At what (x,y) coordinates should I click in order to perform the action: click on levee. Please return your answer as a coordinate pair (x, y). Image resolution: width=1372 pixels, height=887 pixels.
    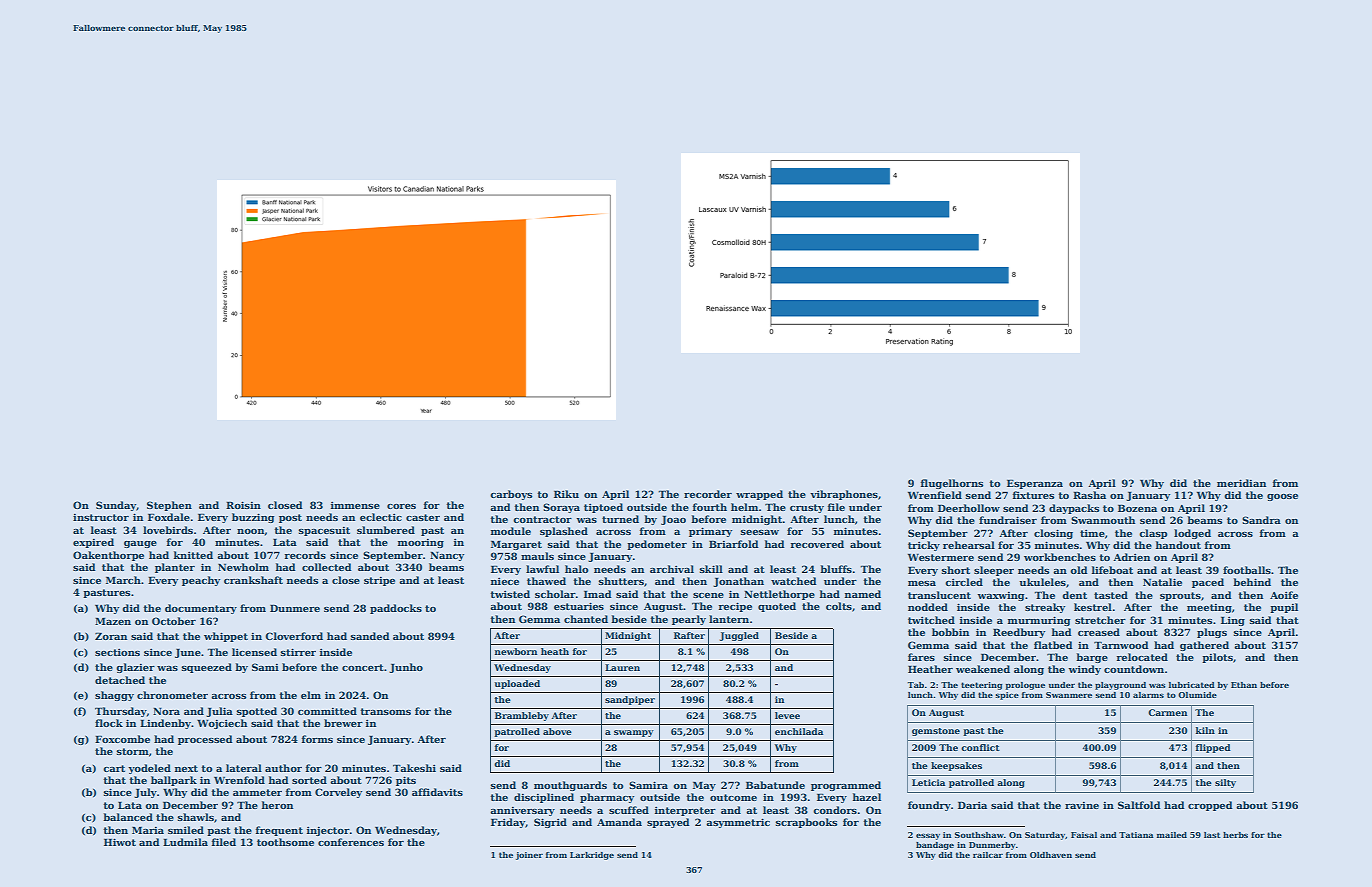
    Looking at the image, I should click on (787, 715).
